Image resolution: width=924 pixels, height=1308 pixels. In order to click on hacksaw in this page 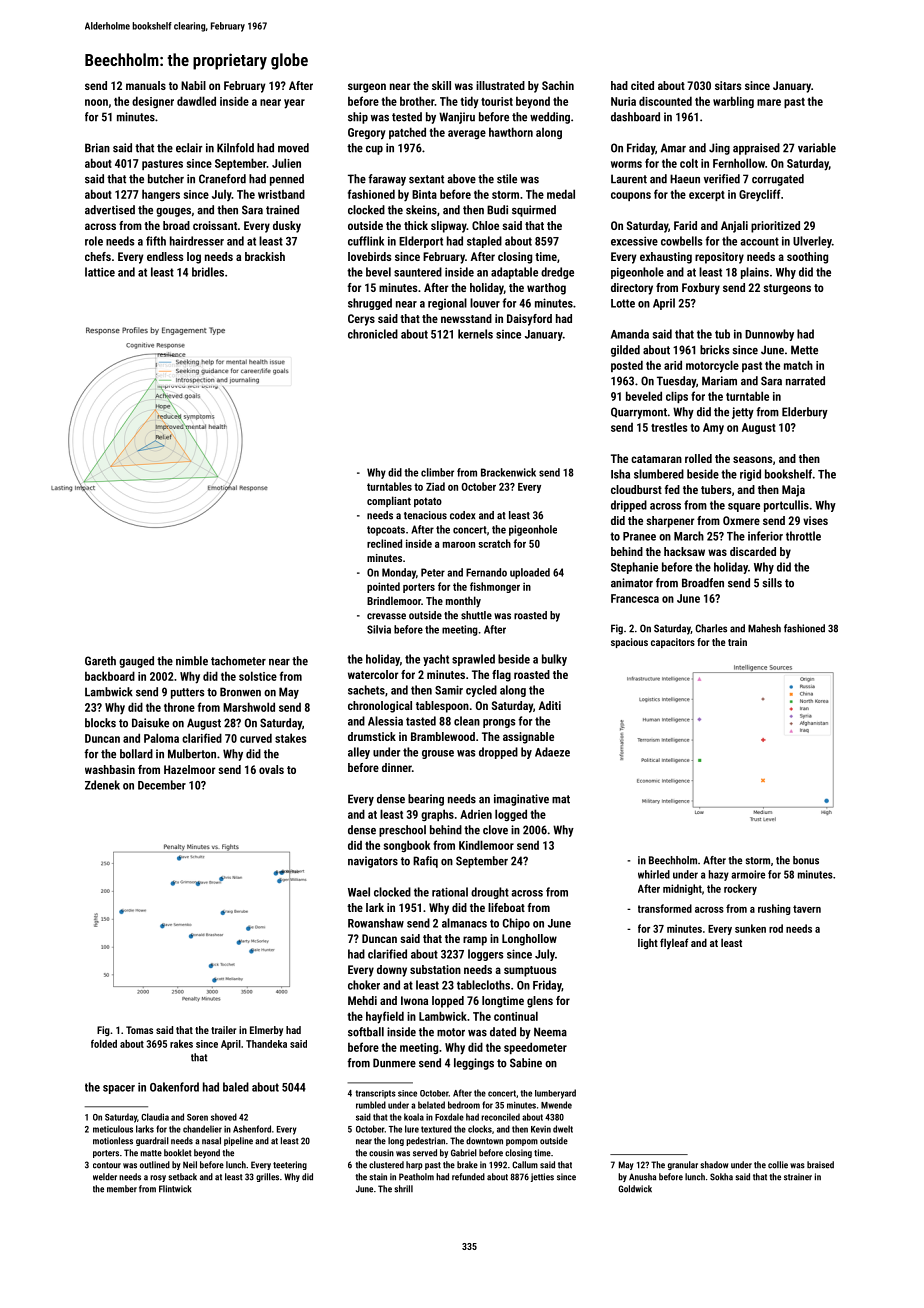, I will do `click(684, 551)`.
